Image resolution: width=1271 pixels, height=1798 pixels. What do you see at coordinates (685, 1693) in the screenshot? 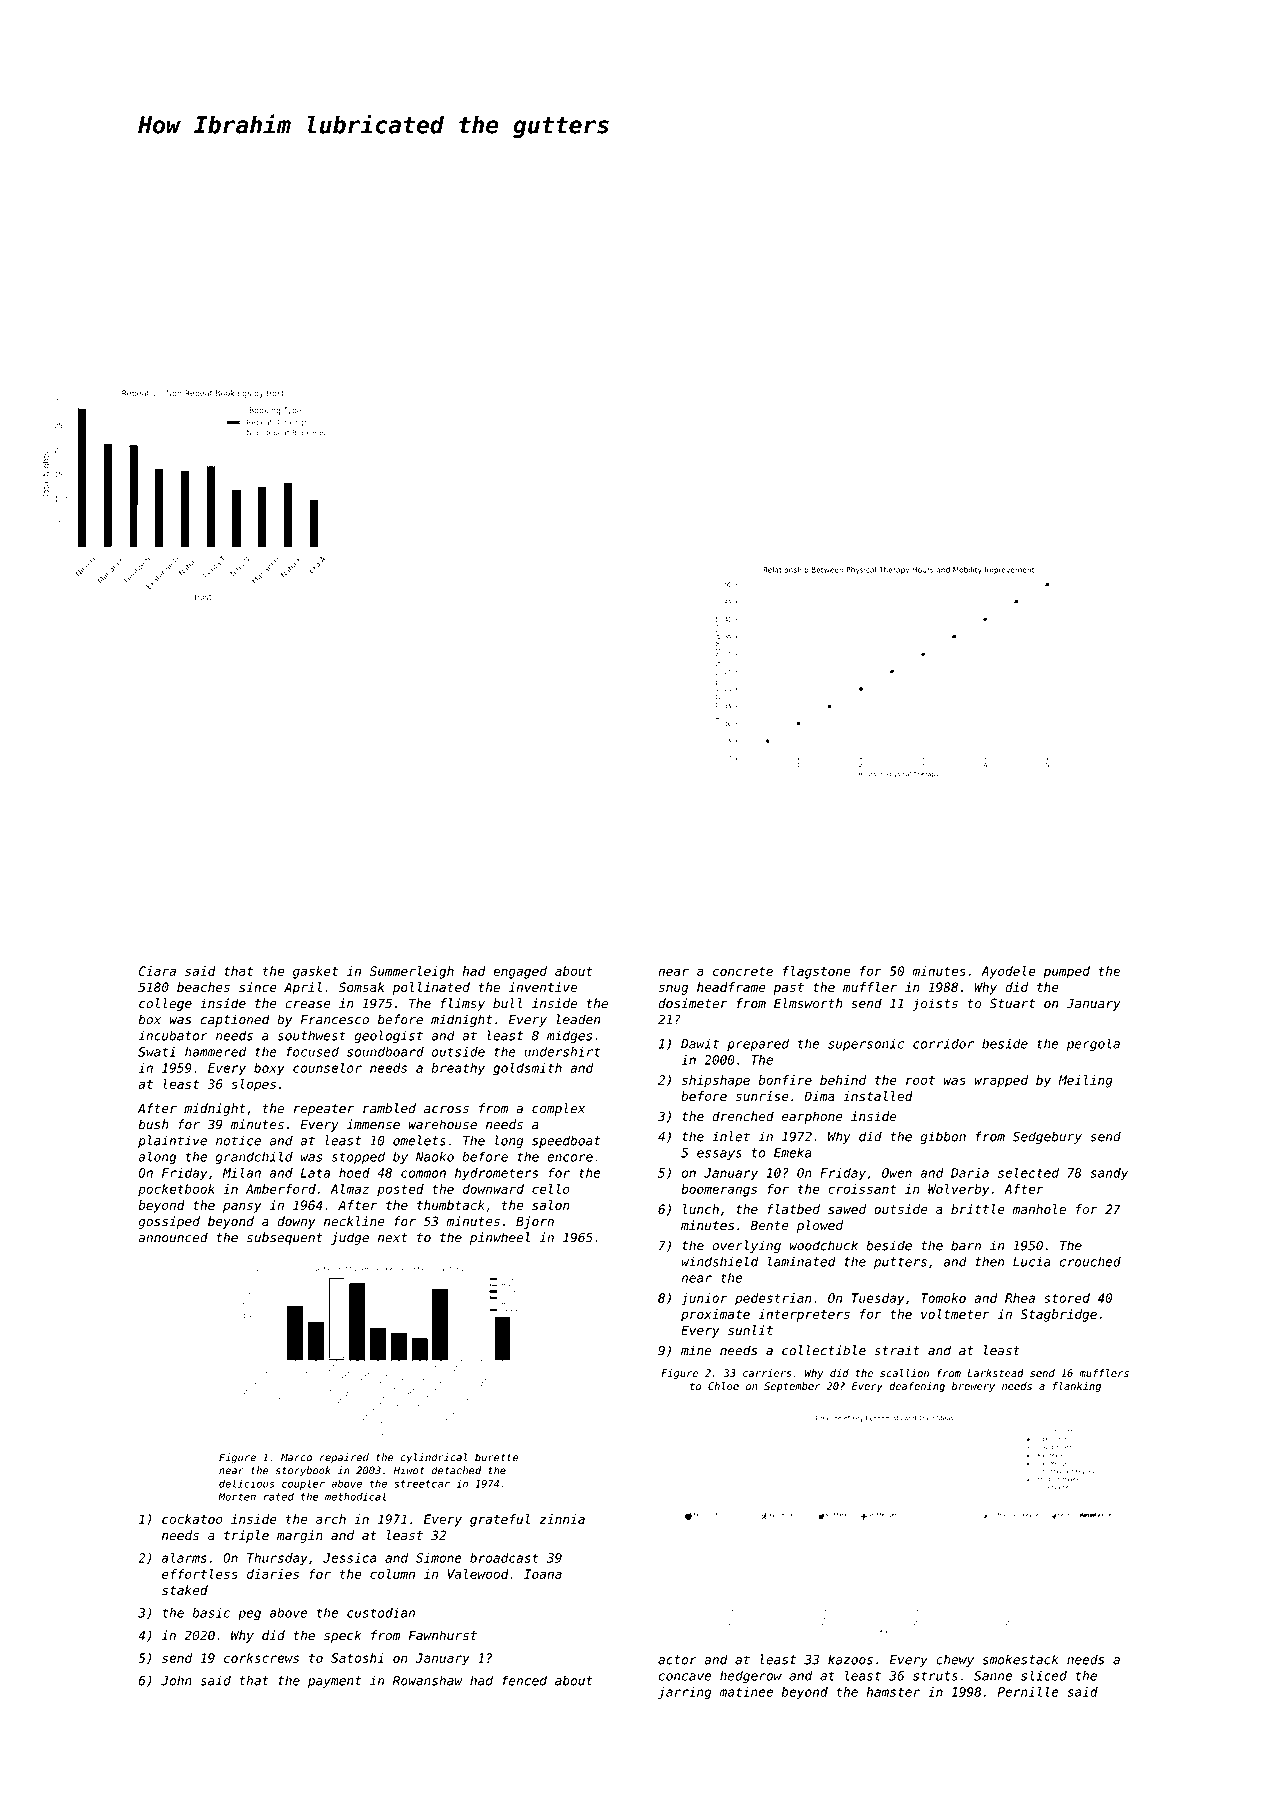
I see `jarring` at bounding box center [685, 1693].
